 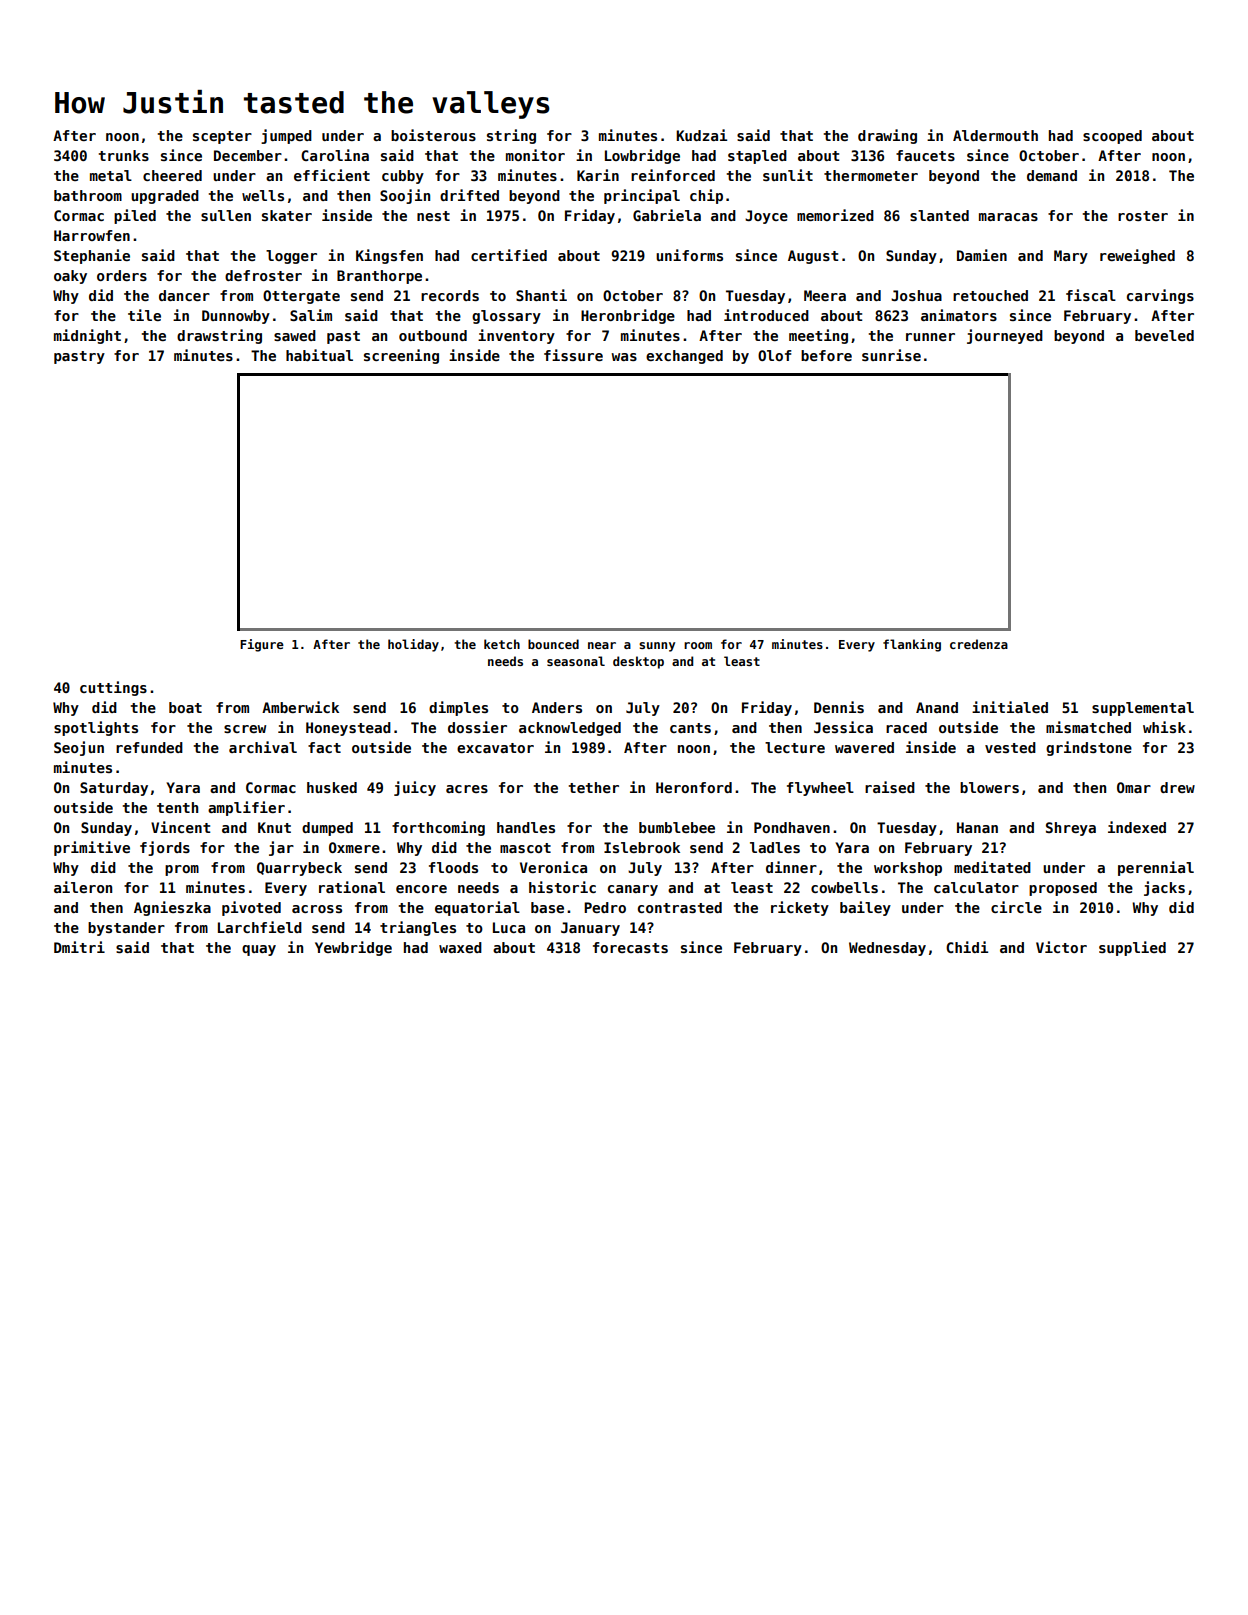 What do you see at coordinates (912, 645) in the screenshot?
I see `flanking` at bounding box center [912, 645].
